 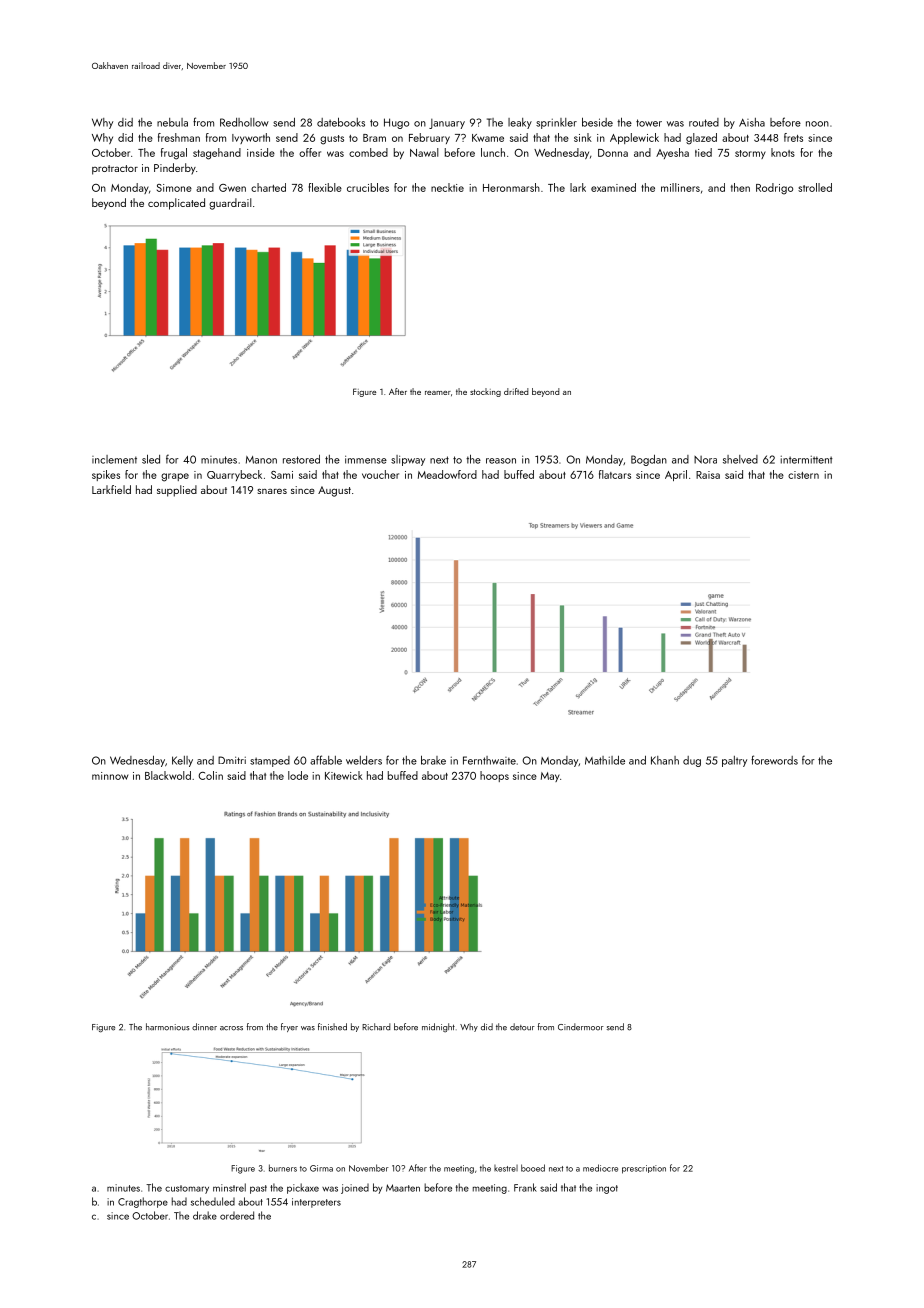 I want to click on finished, so click(x=332, y=1027).
